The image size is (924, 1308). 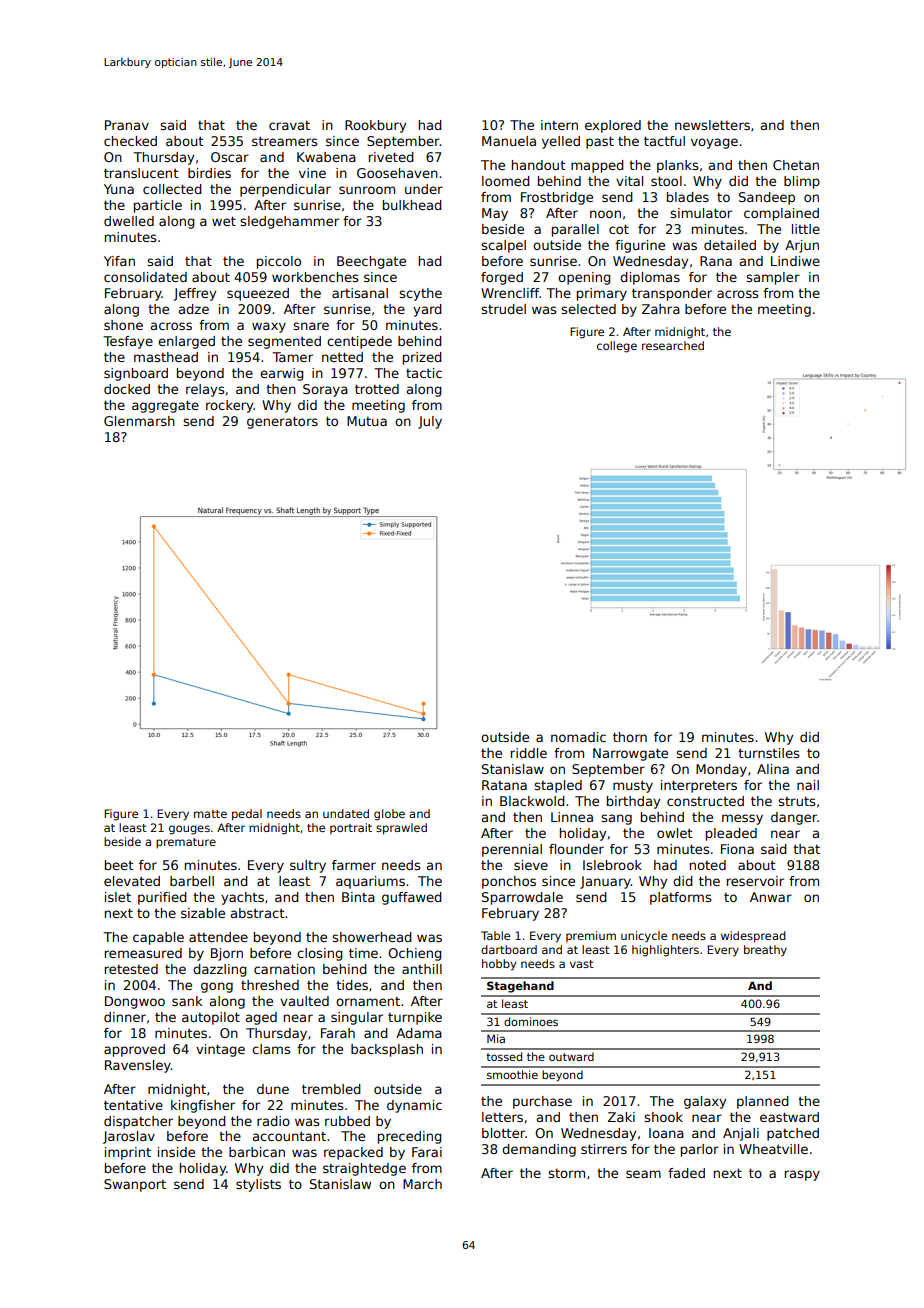 I want to click on Glenmarsh, so click(x=139, y=421).
